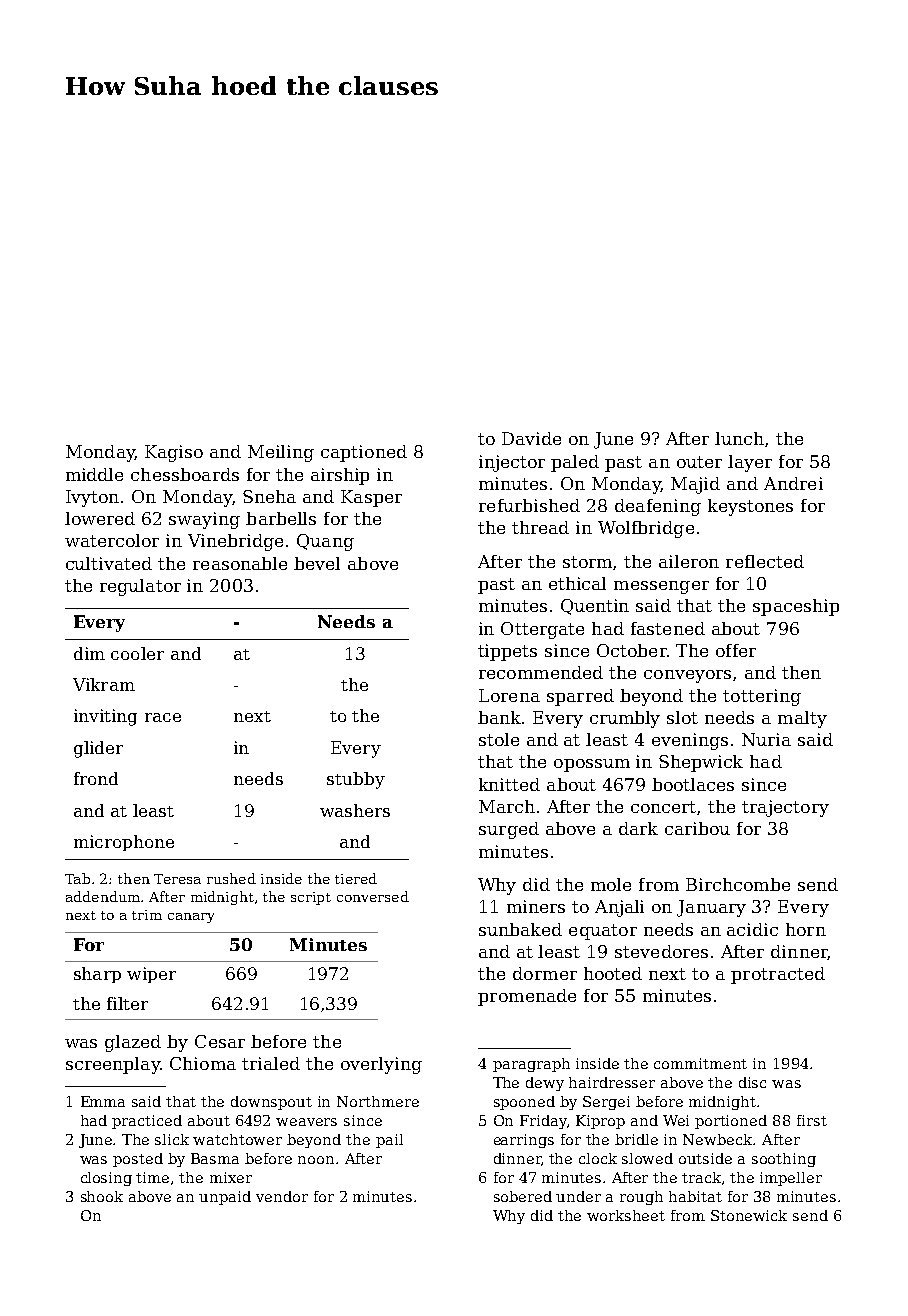 The image size is (908, 1316). What do you see at coordinates (185, 474) in the screenshot?
I see `chessboards` at bounding box center [185, 474].
